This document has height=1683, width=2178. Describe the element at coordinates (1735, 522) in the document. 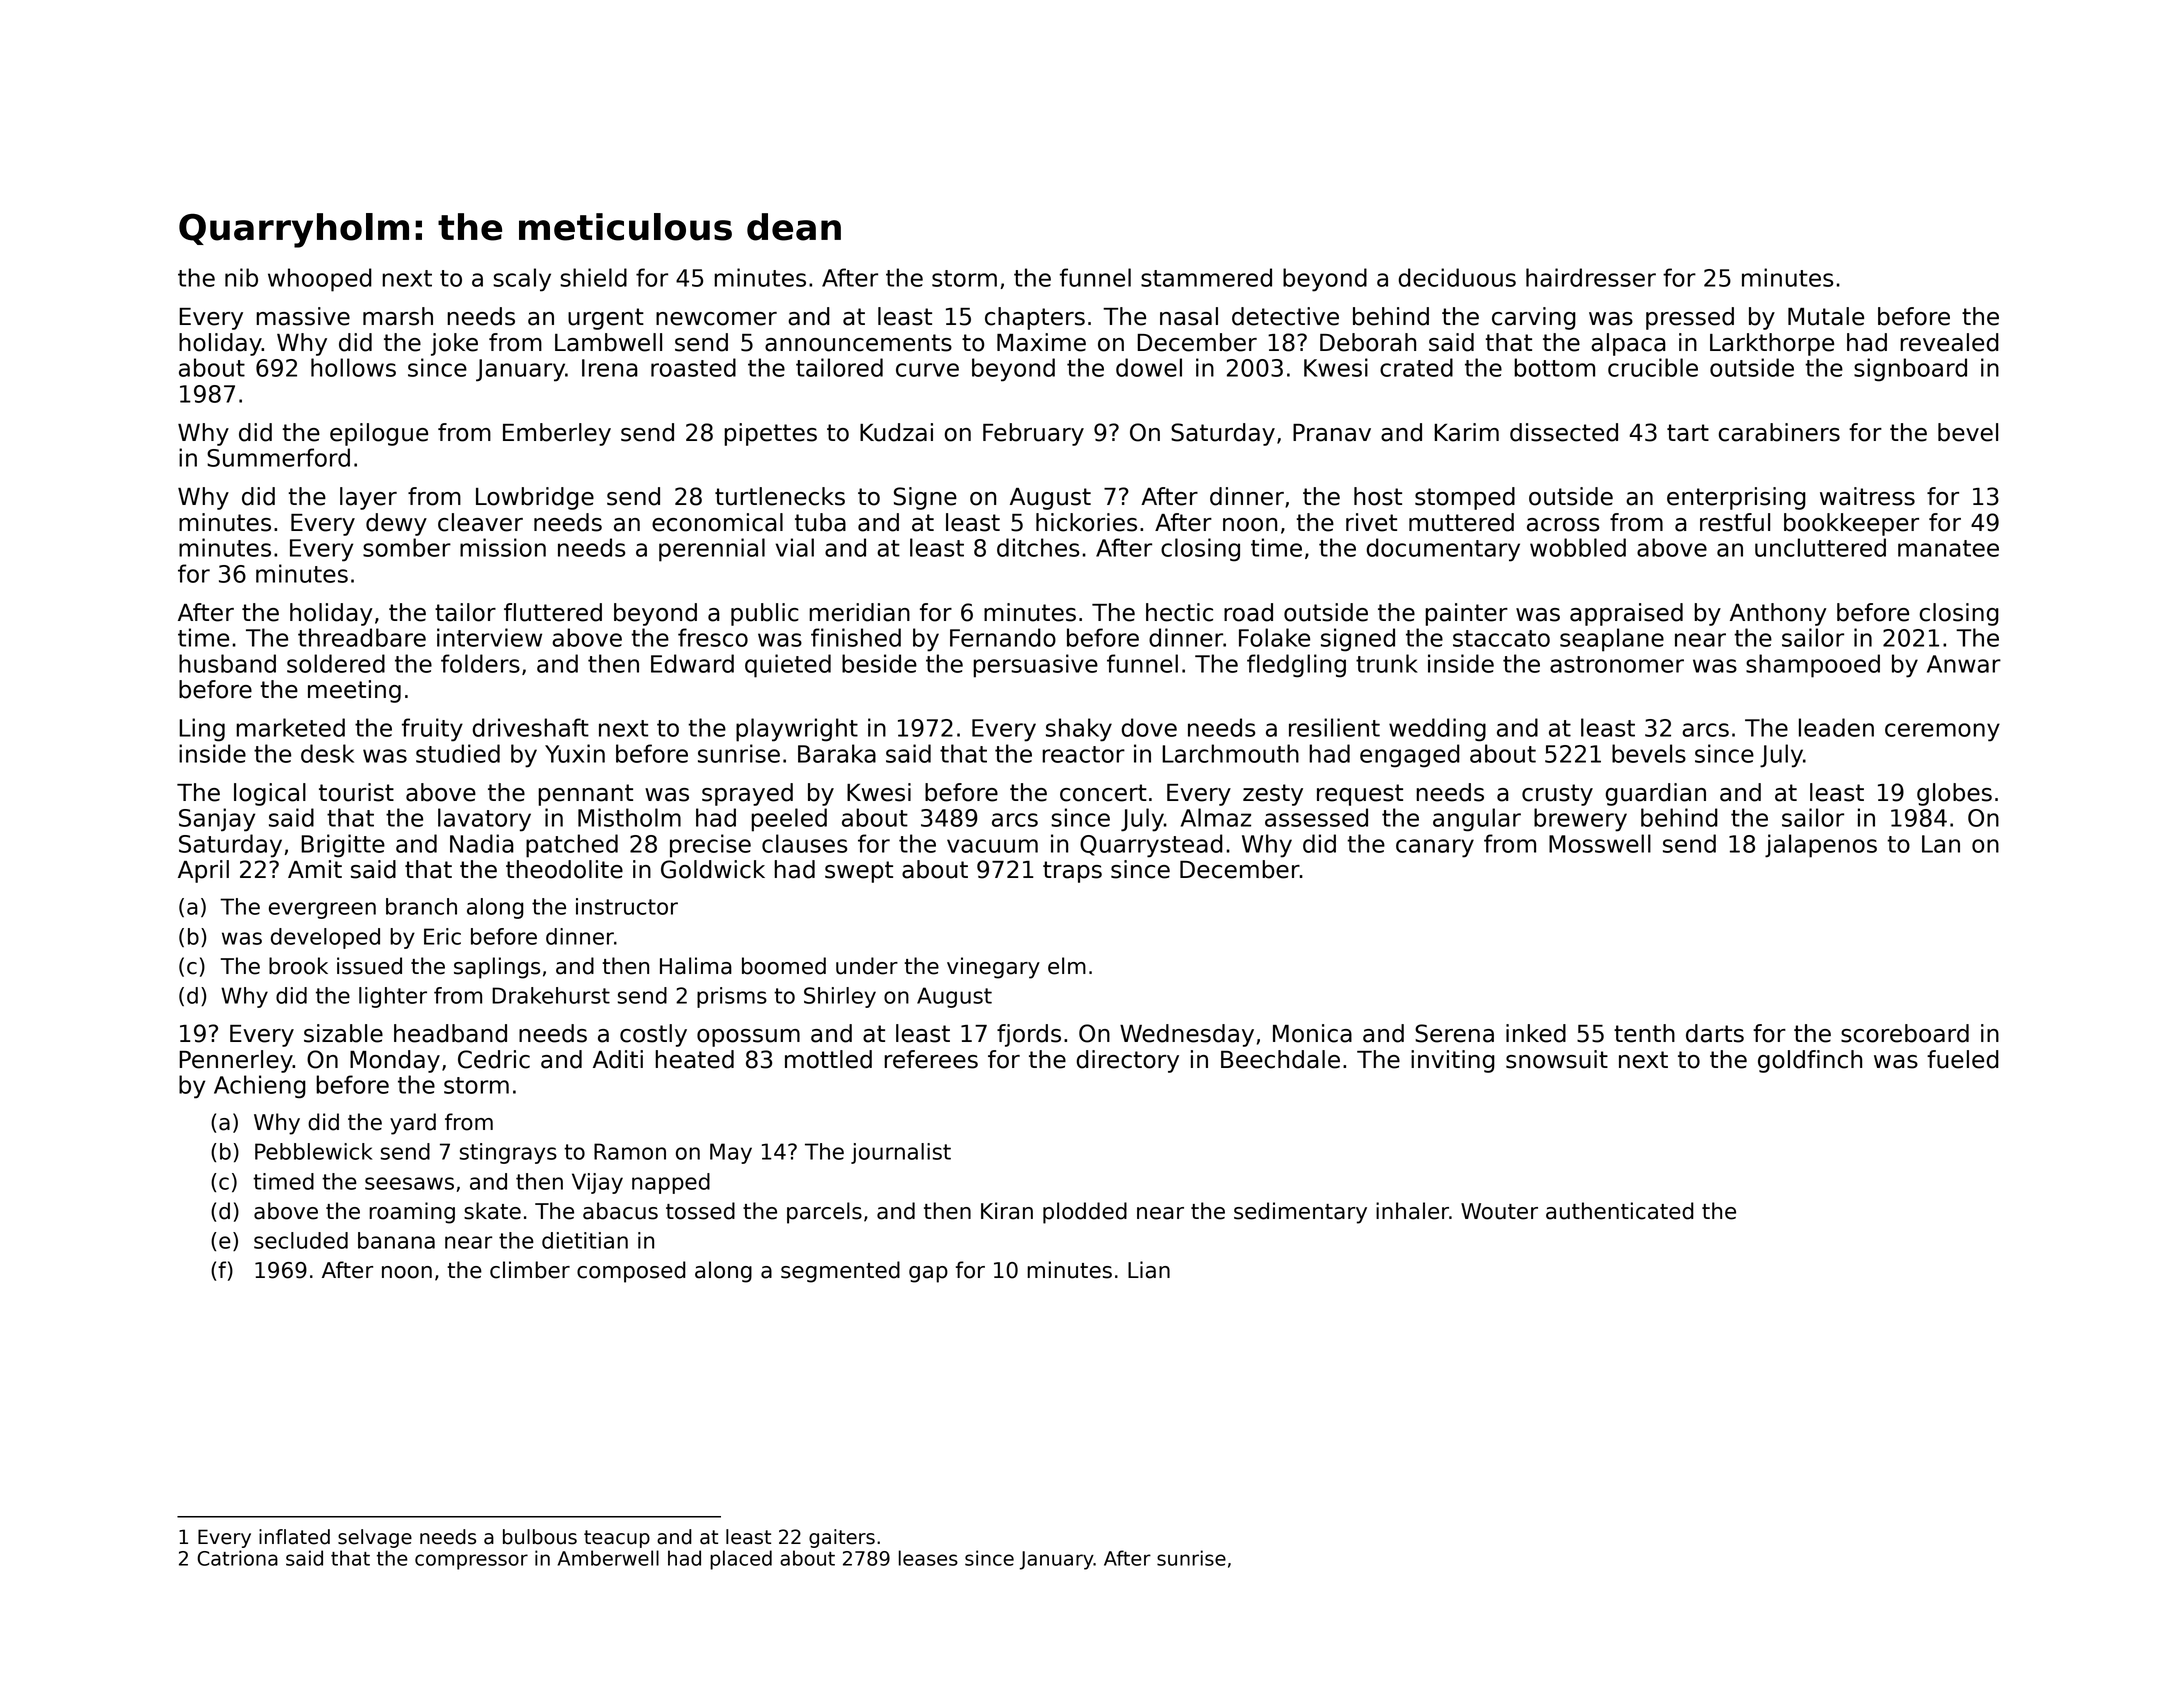

I see `restful` at that location.
